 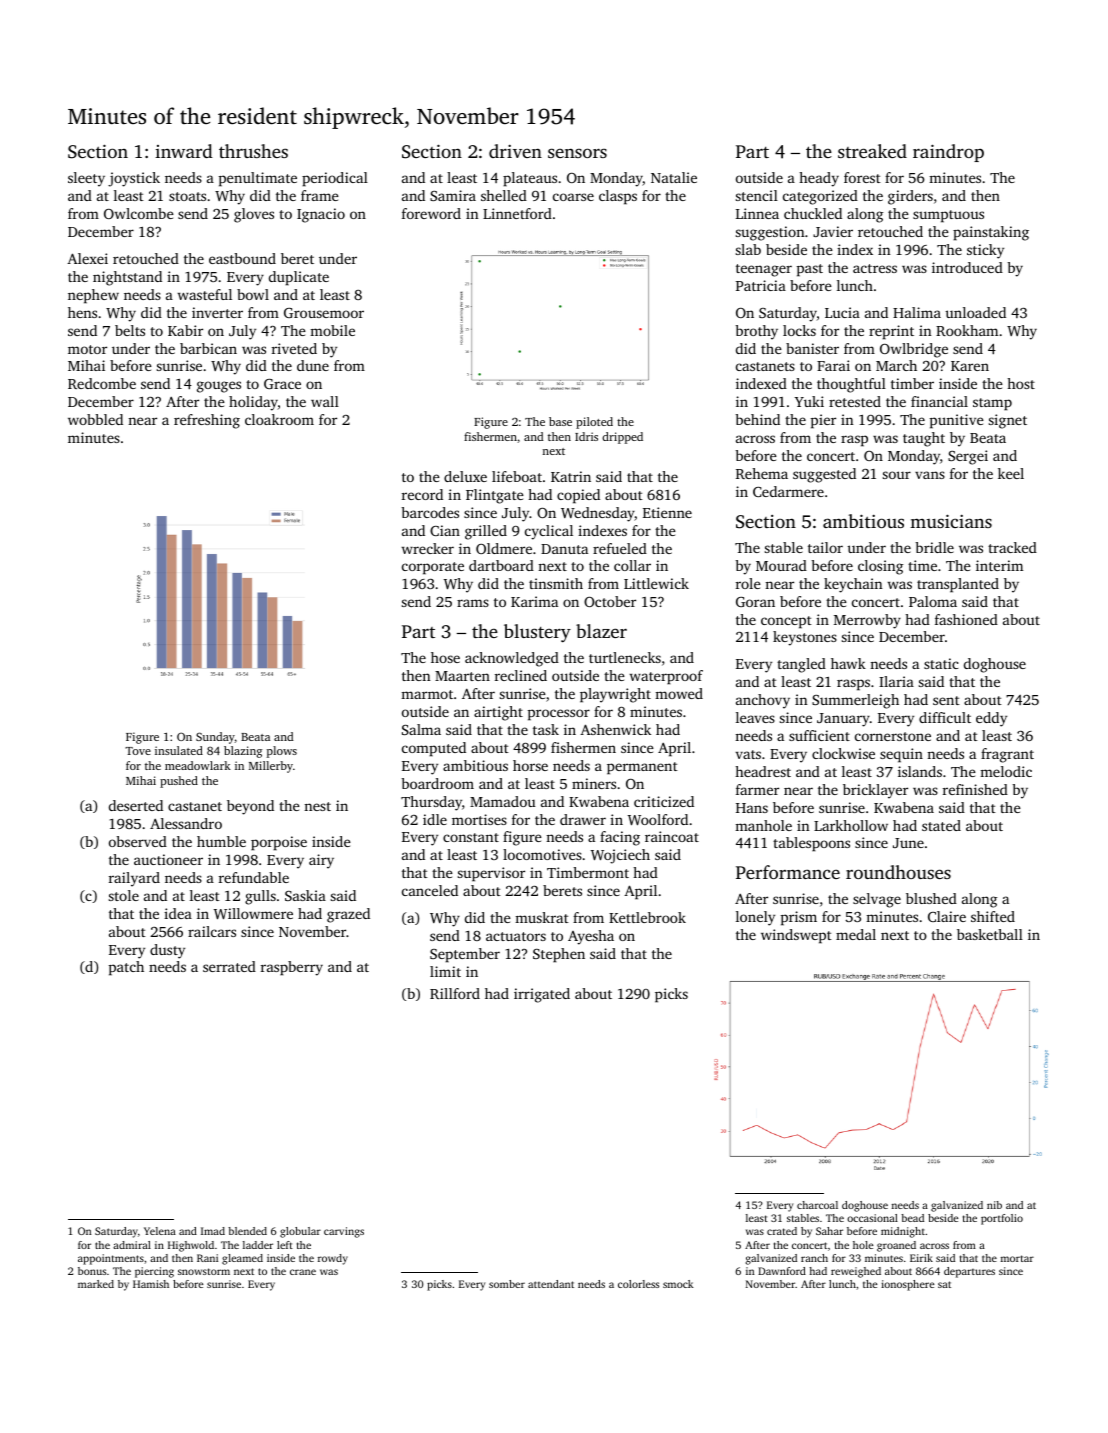 What do you see at coordinates (335, 179) in the screenshot?
I see `periodical` at bounding box center [335, 179].
